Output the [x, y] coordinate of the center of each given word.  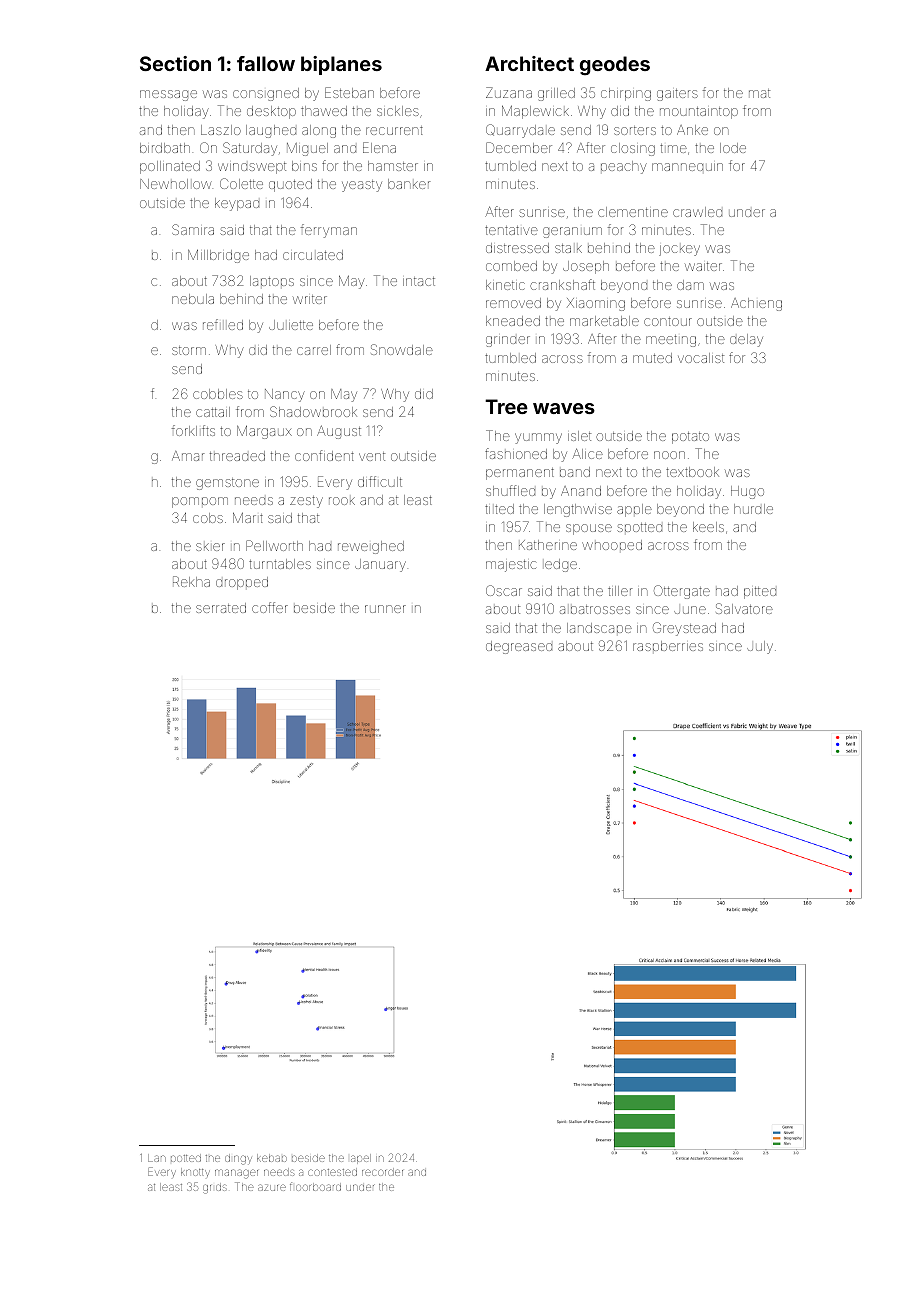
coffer [270, 607]
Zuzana [509, 92]
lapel [361, 1159]
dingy [238, 1159]
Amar [188, 456]
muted [652, 358]
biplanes [341, 65]
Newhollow [176, 184]
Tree [506, 406]
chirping [626, 94]
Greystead [684, 629]
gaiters [677, 95]
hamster [393, 166]
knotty [195, 1172]
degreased [519, 647]
